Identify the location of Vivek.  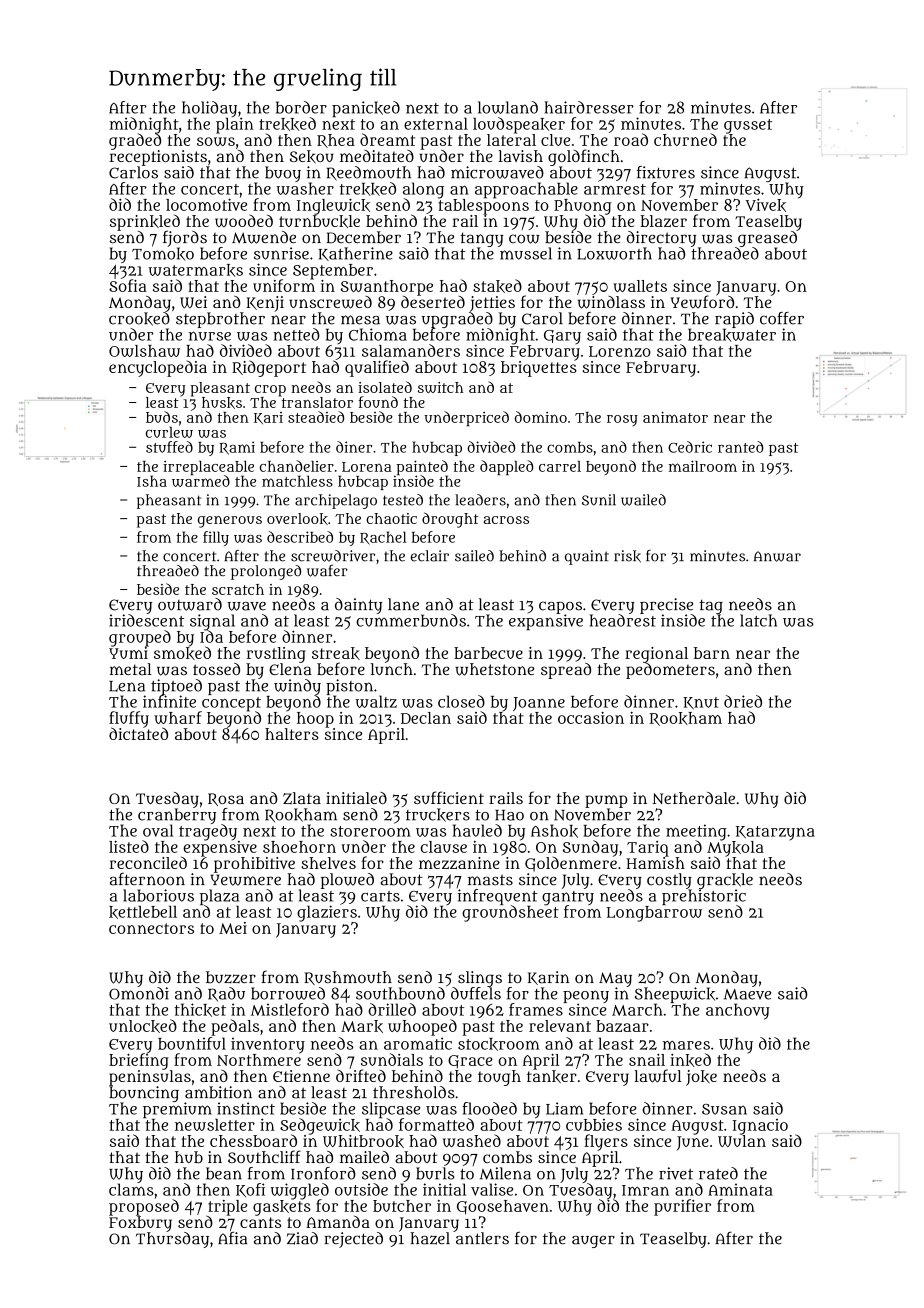
(766, 205).
